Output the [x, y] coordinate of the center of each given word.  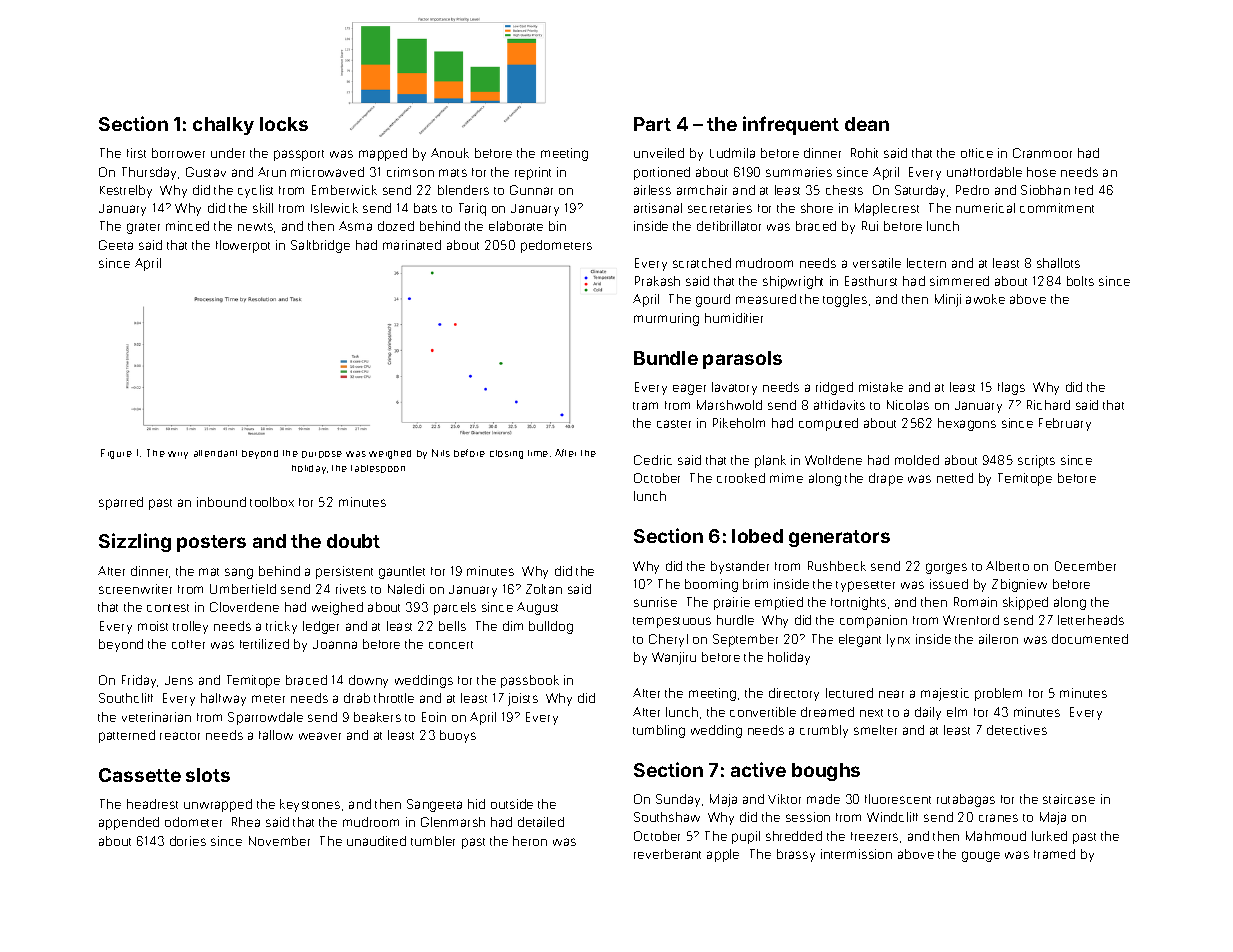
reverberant [667, 854]
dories [188, 841]
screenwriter [135, 589]
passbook [530, 681]
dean [867, 124]
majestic [945, 694]
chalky [223, 126]
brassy [796, 855]
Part [652, 124]
